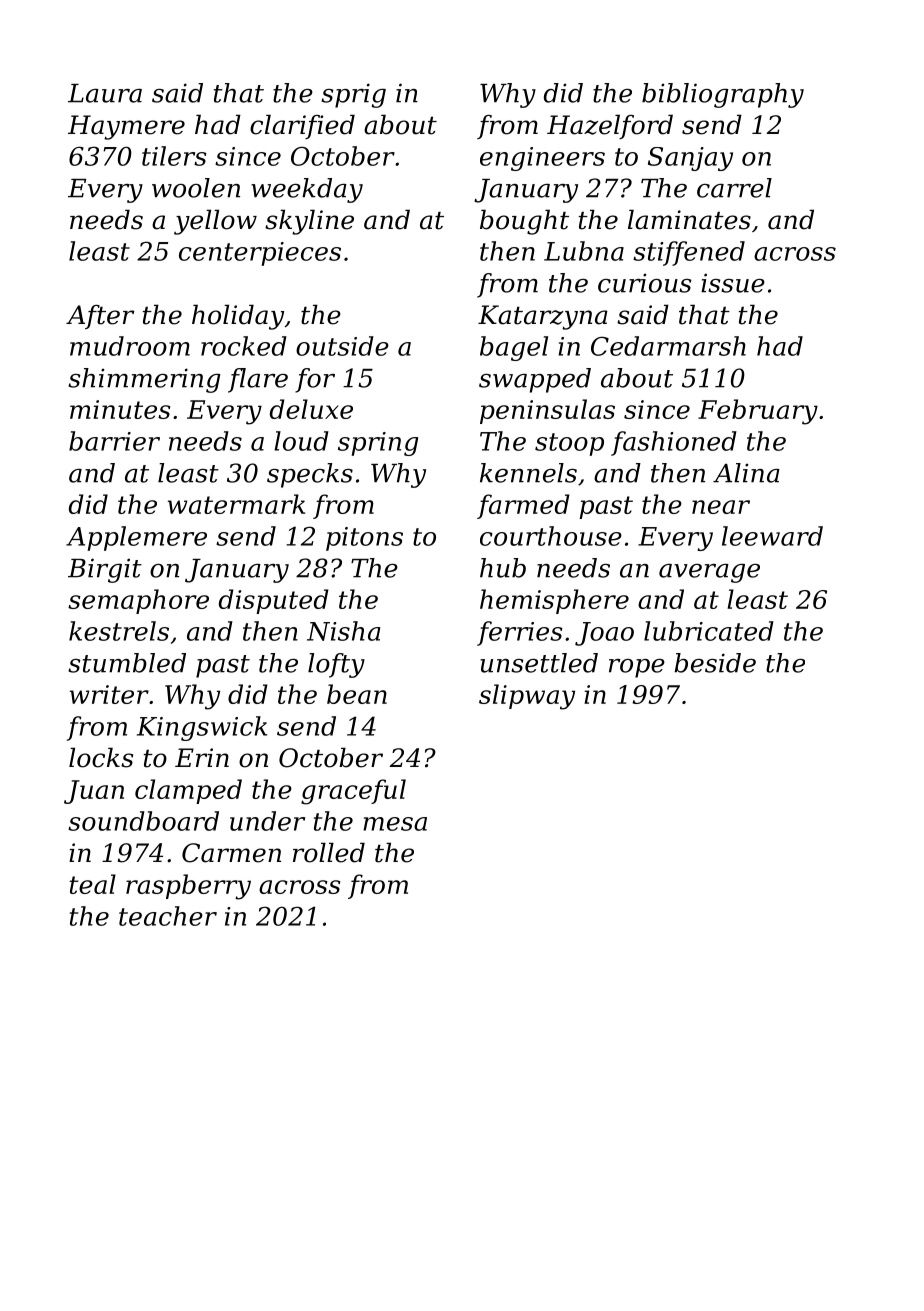 This screenshot has width=924, height=1311. Describe the element at coordinates (136, 538) in the screenshot. I see `Applemere` at that location.
